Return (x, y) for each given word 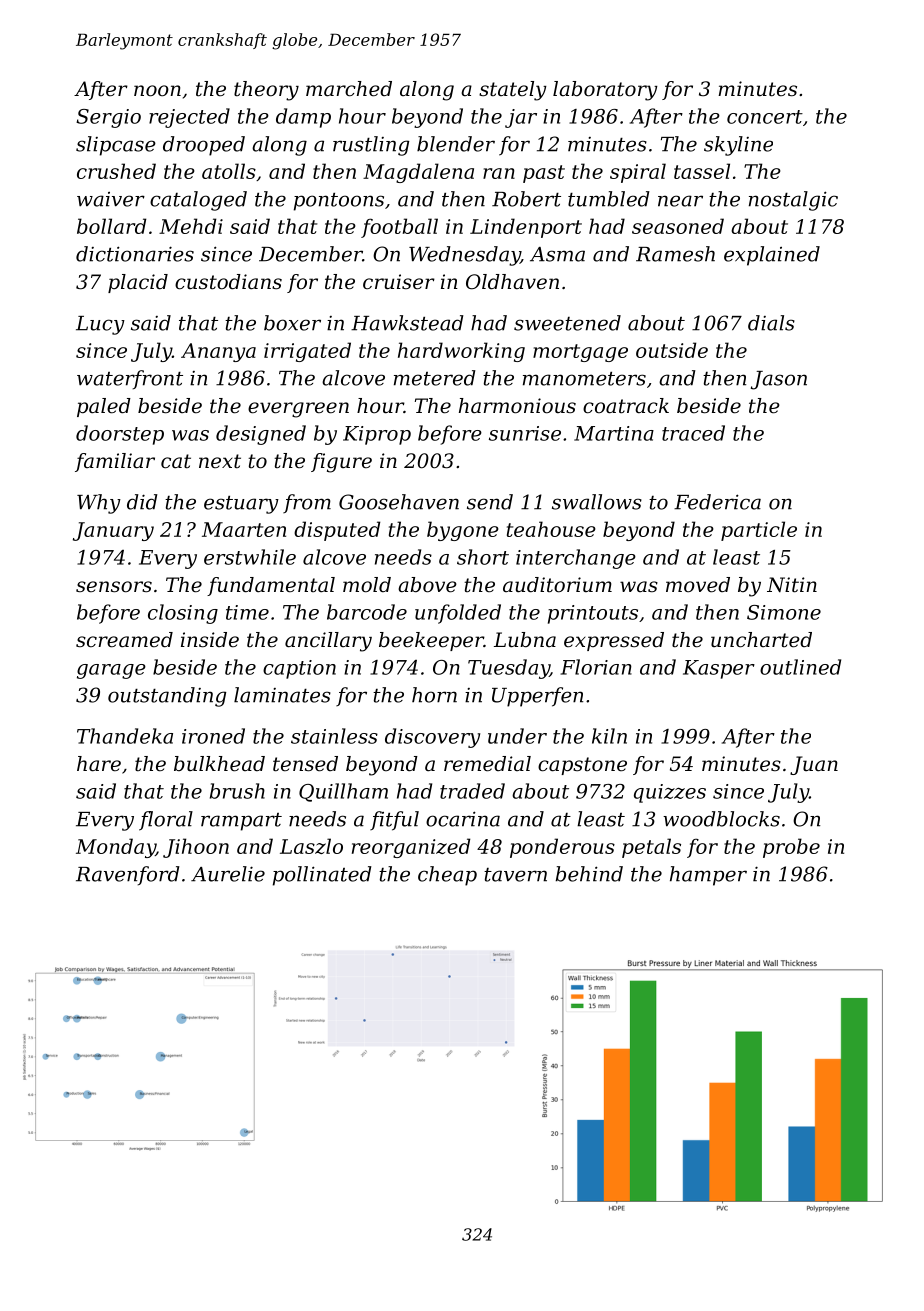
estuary (241, 505)
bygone (463, 531)
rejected (189, 118)
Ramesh (675, 254)
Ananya (218, 352)
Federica (717, 502)
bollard (111, 226)
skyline (738, 146)
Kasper (719, 669)
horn (434, 695)
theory (266, 91)
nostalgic (793, 201)
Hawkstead (407, 323)
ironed (213, 736)
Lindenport (526, 228)
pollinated (322, 876)
